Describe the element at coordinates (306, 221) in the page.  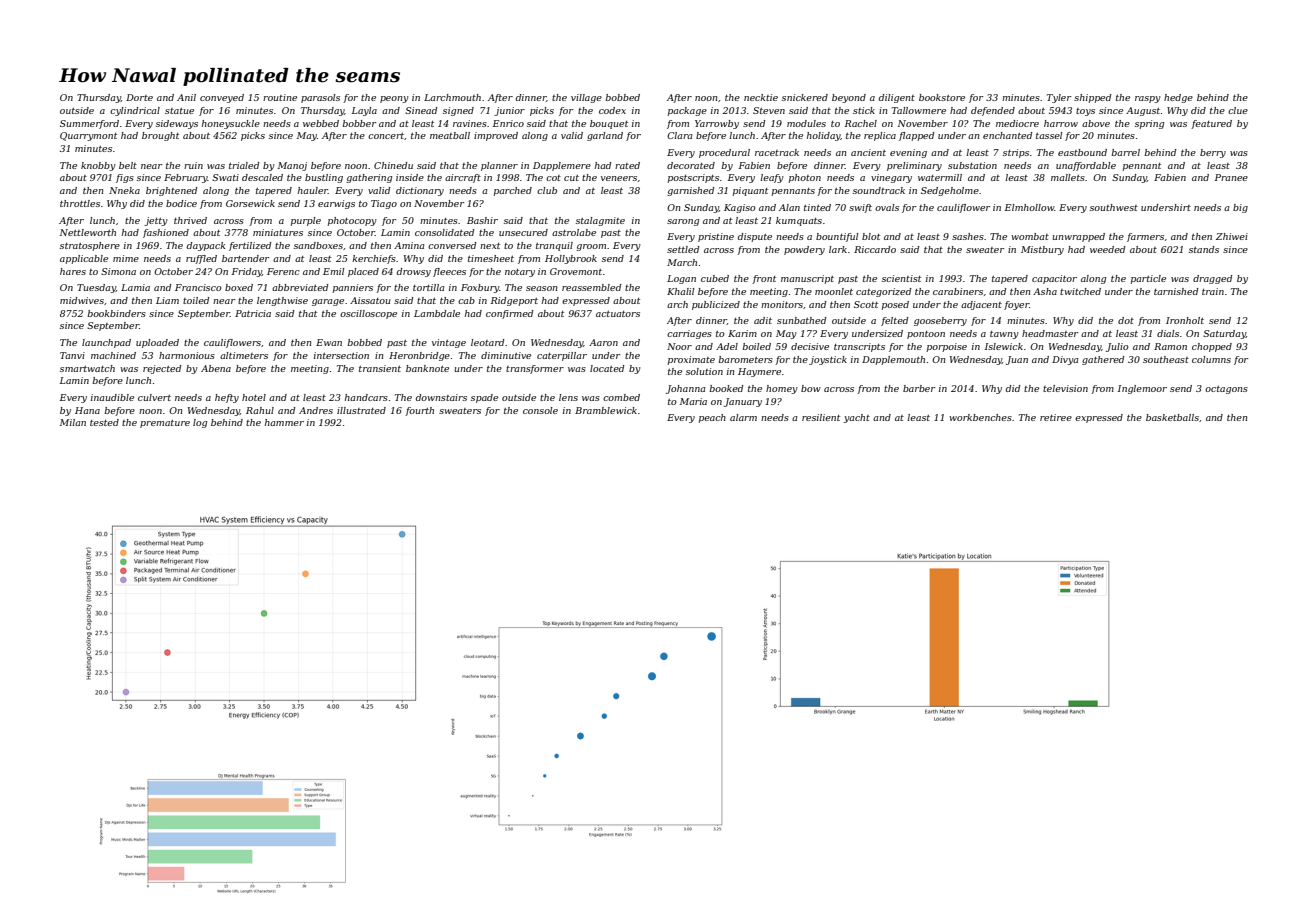
I see `purple` at that location.
